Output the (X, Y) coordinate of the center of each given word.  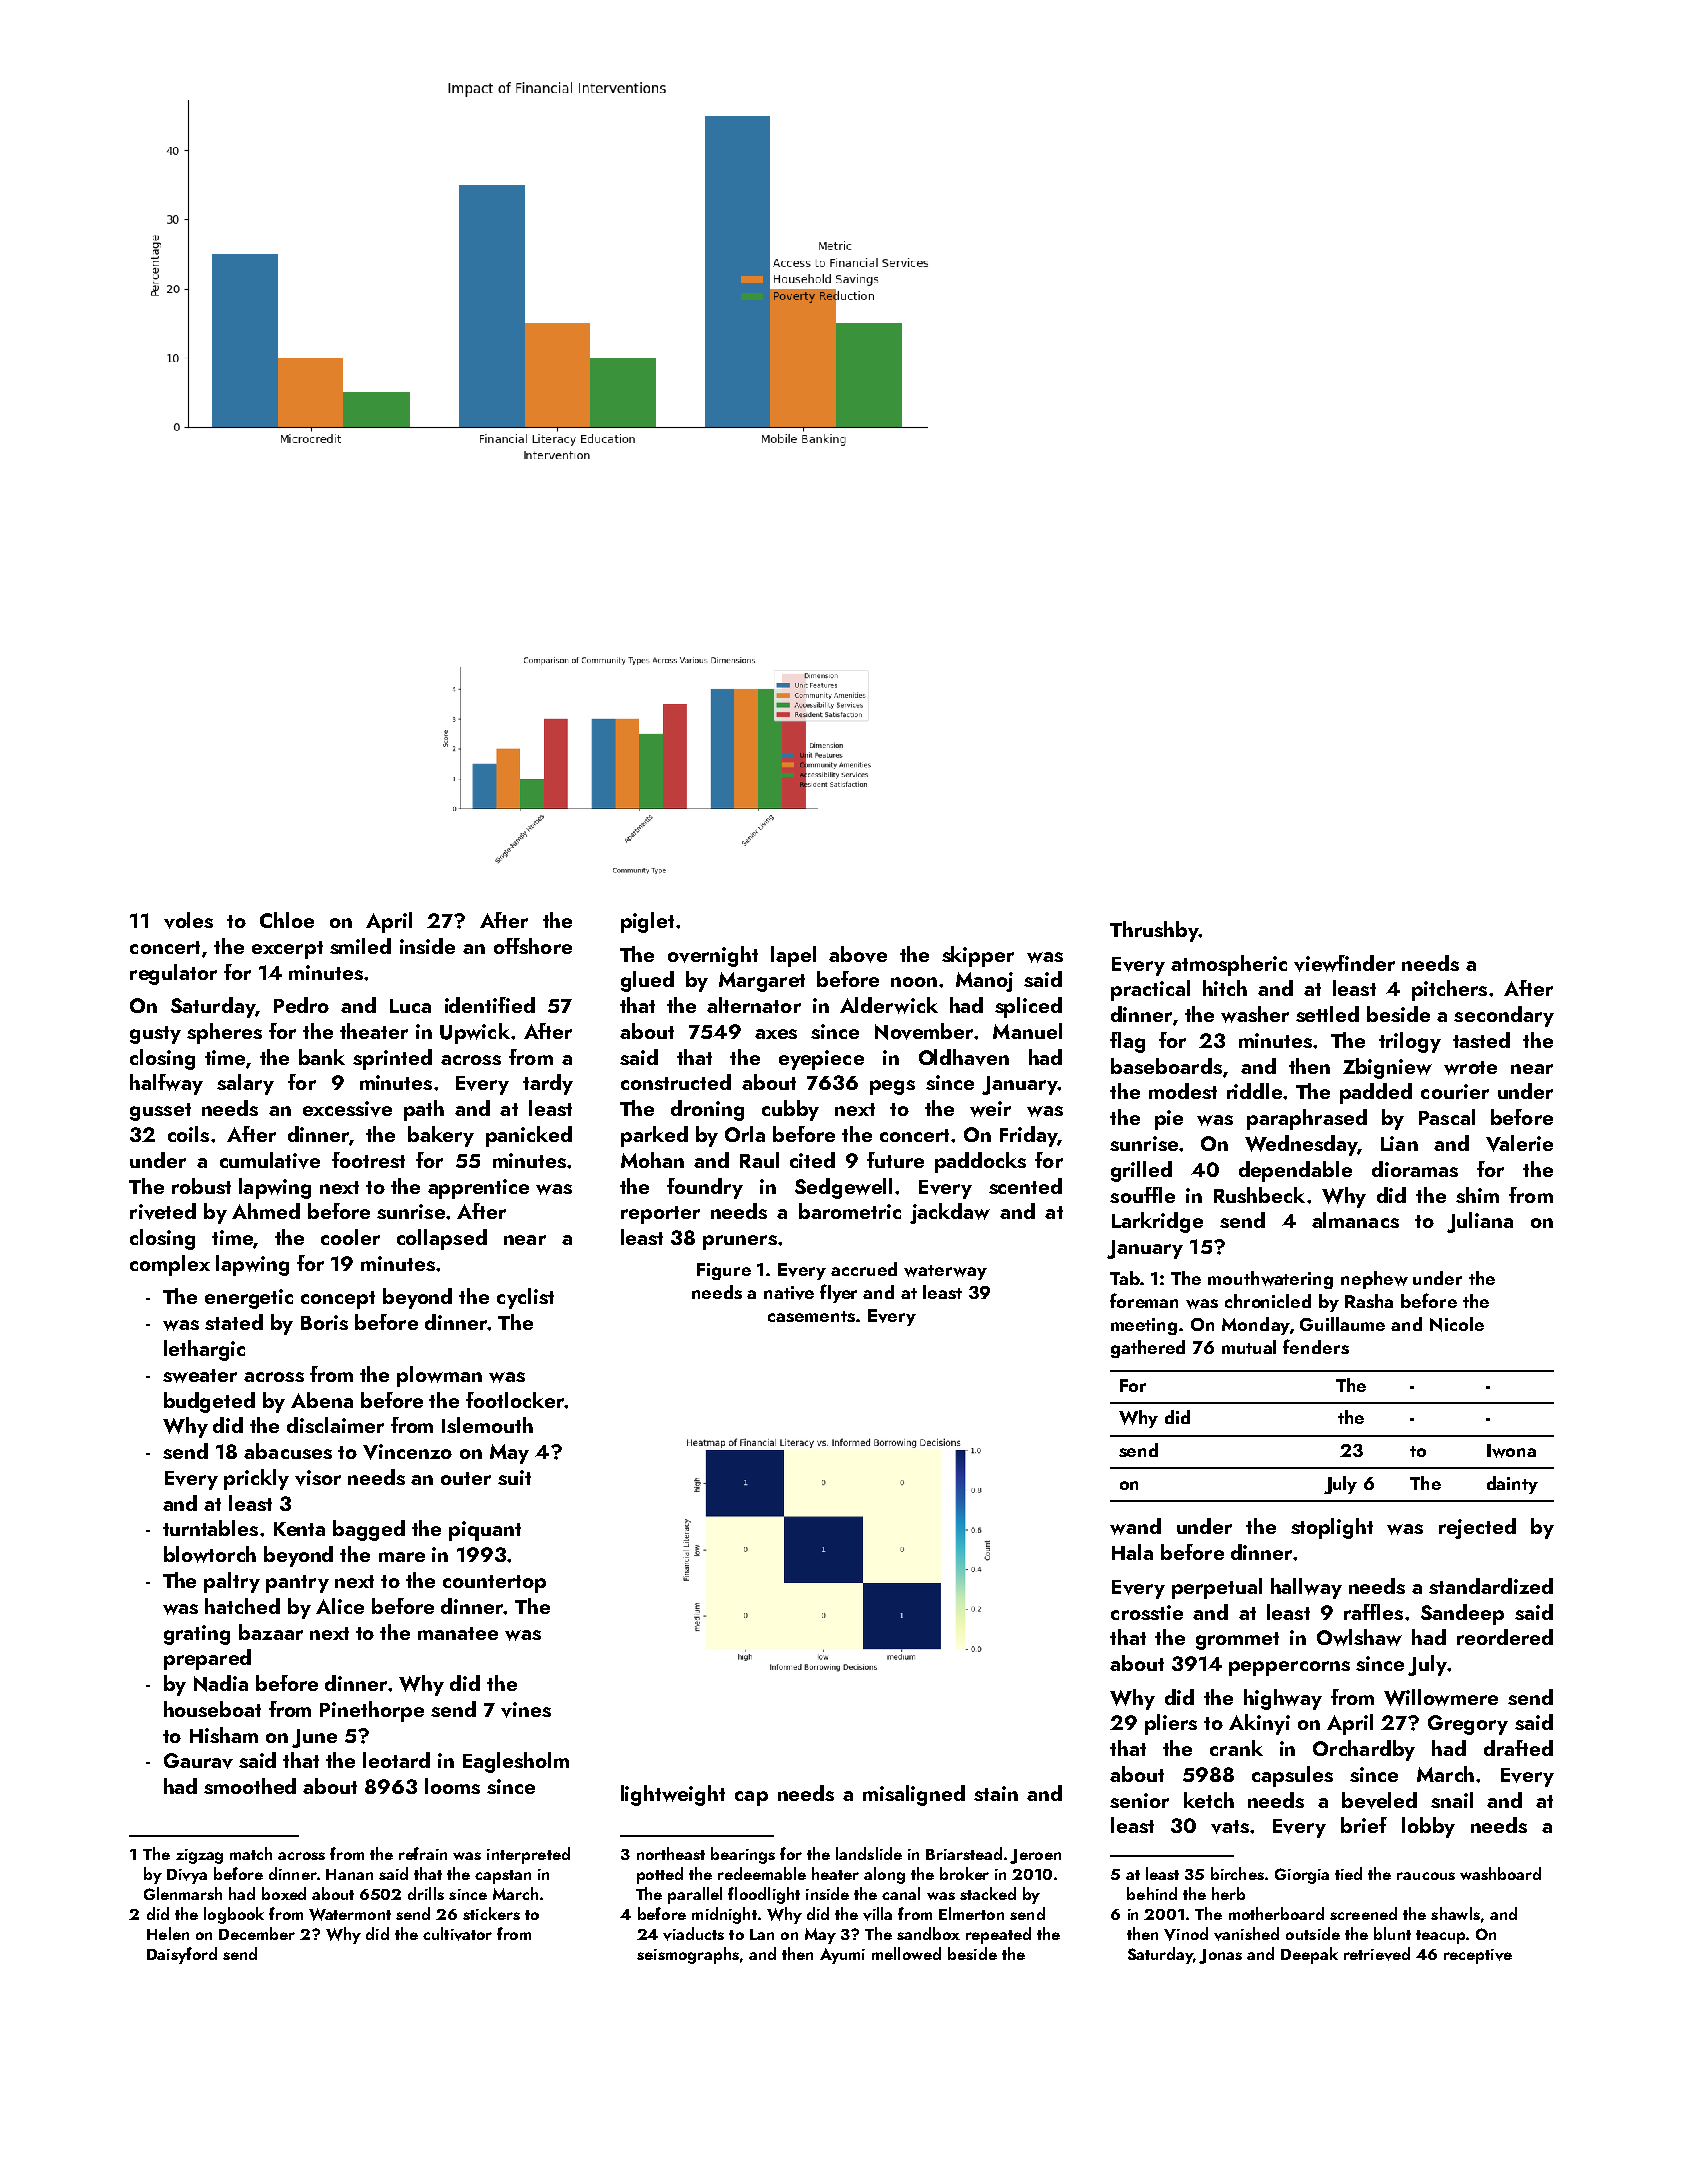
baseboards (1166, 1066)
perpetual (1217, 1588)
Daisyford (182, 1955)
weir (990, 1109)
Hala (1132, 1552)
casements (811, 1316)
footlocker (515, 1400)
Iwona (1511, 1451)
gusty (155, 1035)
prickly (256, 1479)
